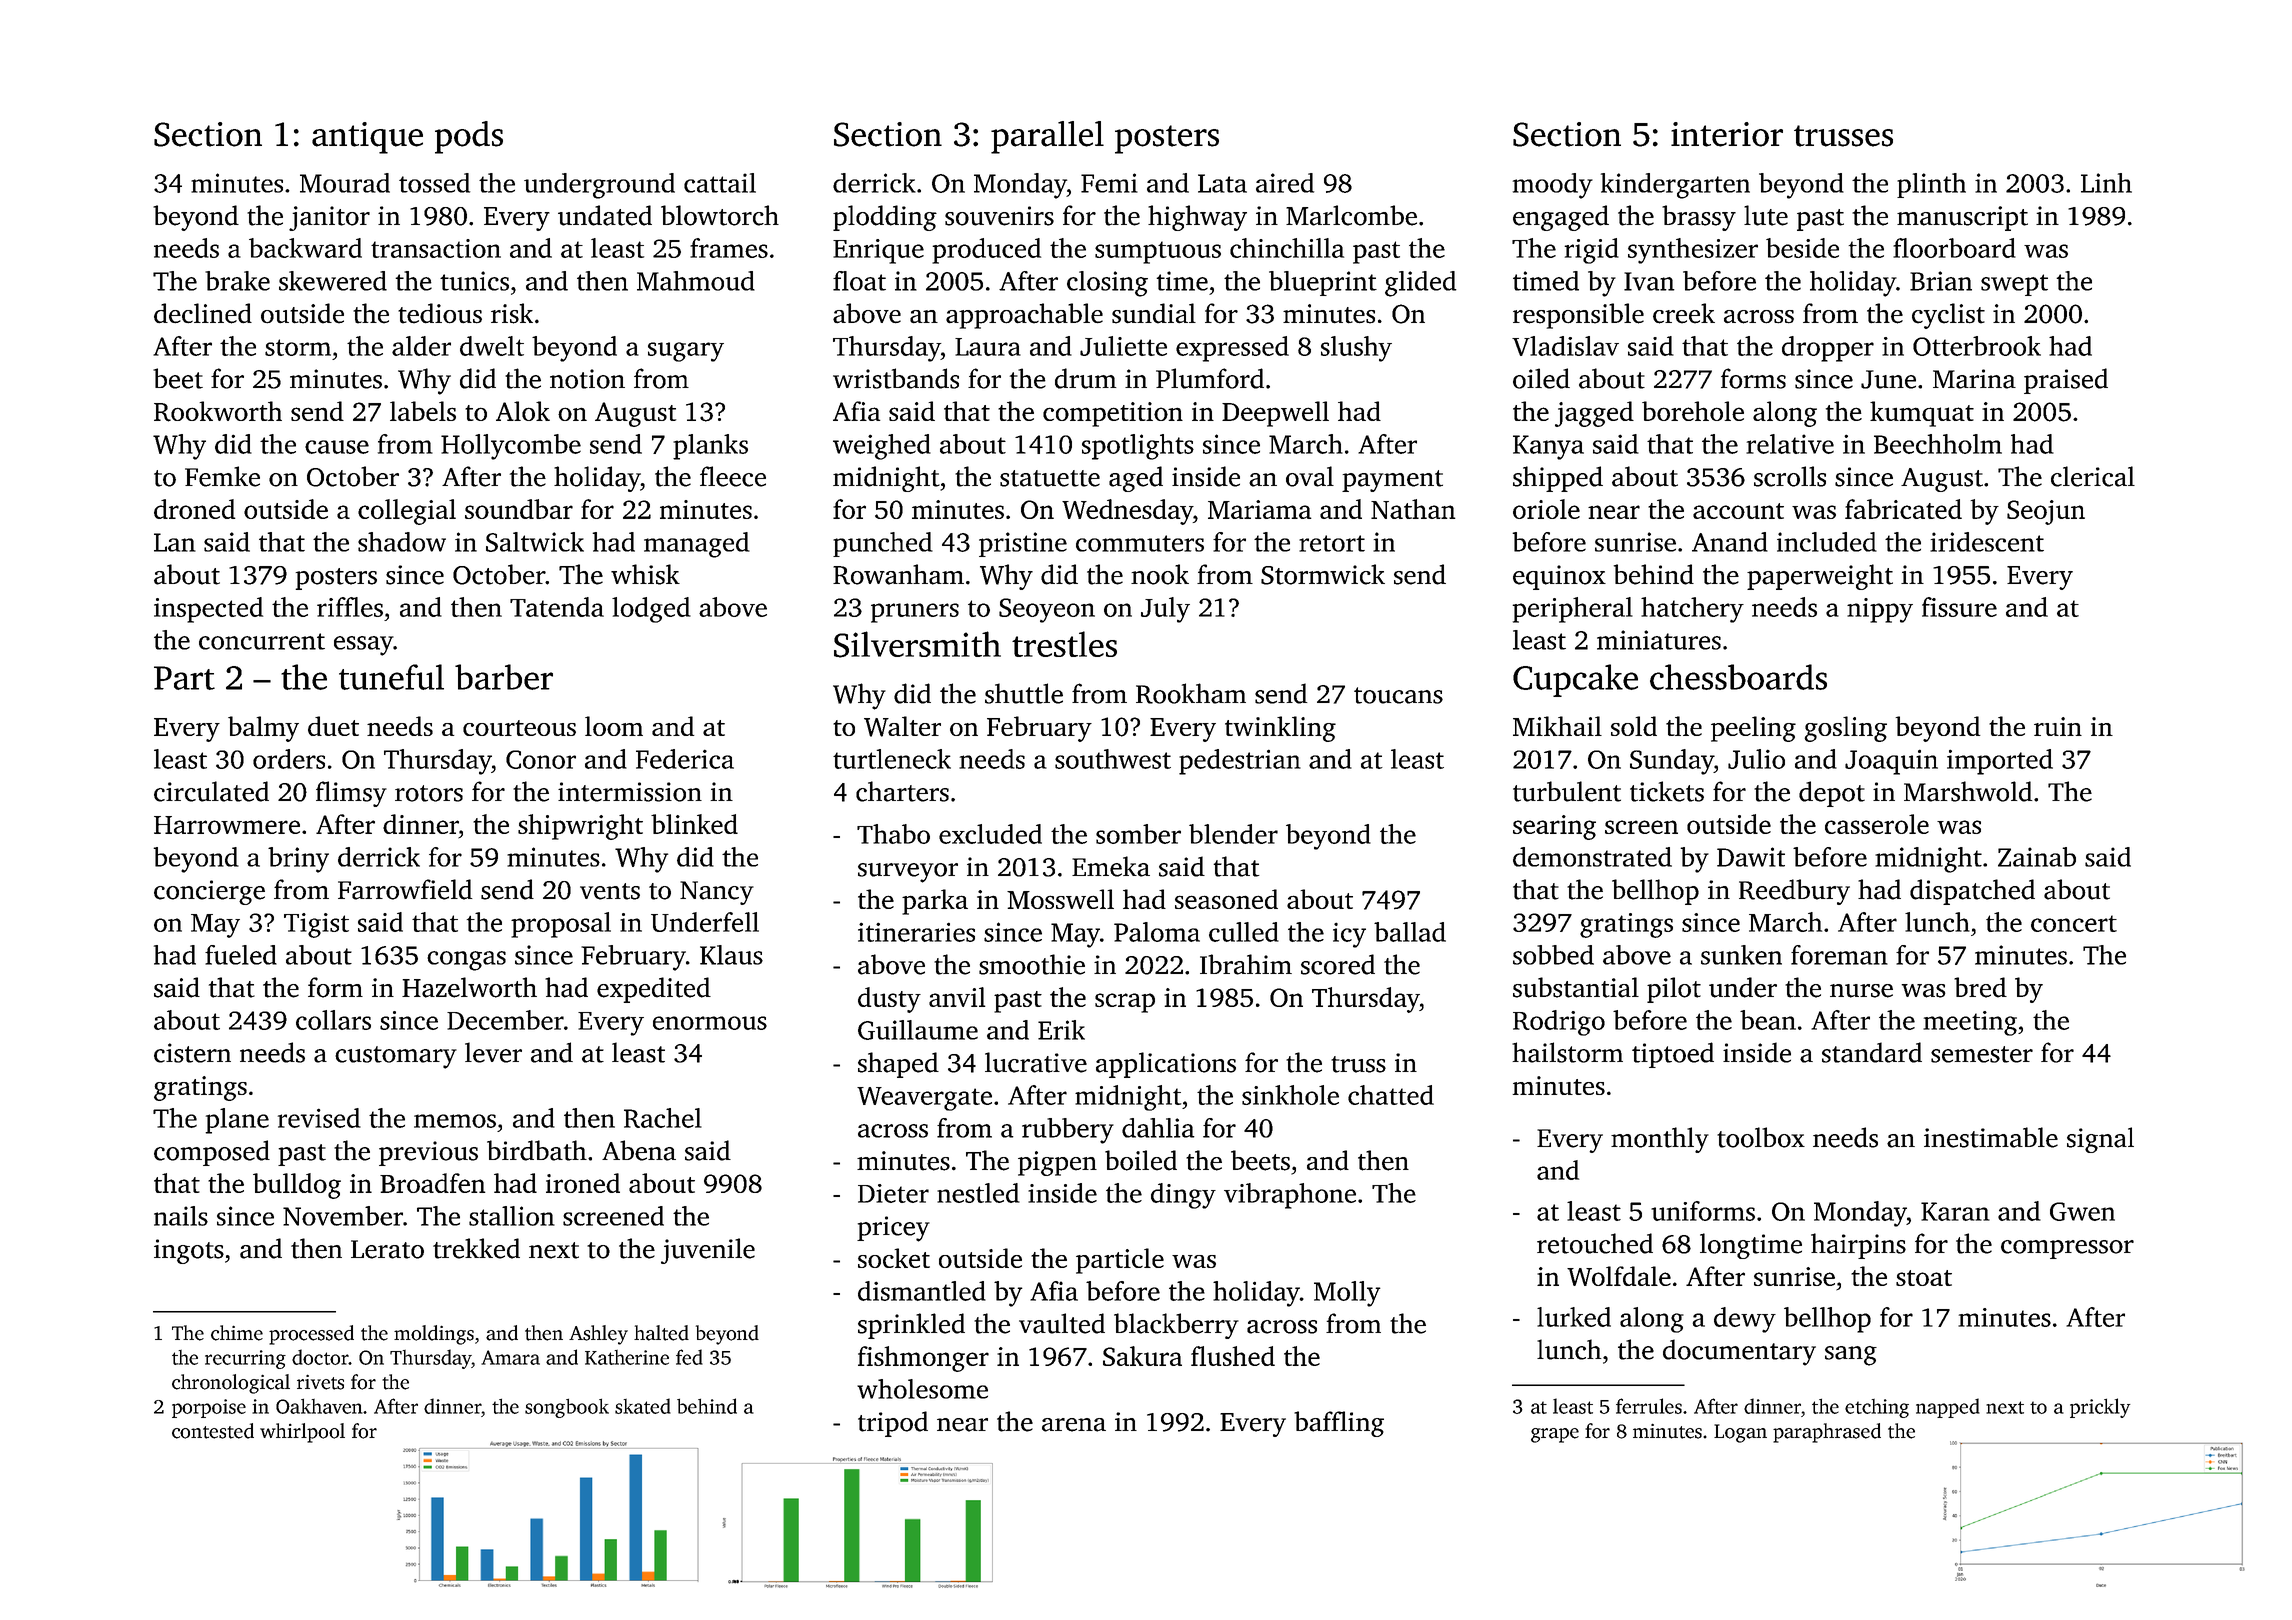 The image size is (2292, 1620). What do you see at coordinates (181, 1216) in the screenshot?
I see `nails` at bounding box center [181, 1216].
